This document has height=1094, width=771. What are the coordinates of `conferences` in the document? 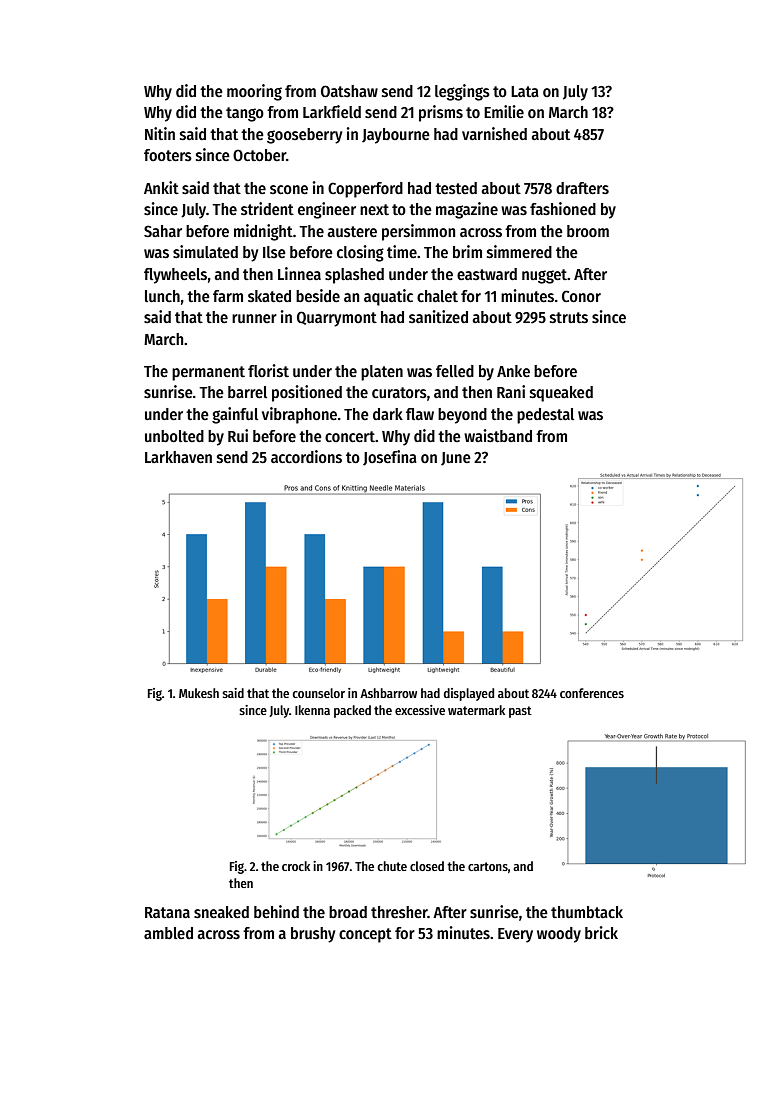 It's located at (592, 693).
